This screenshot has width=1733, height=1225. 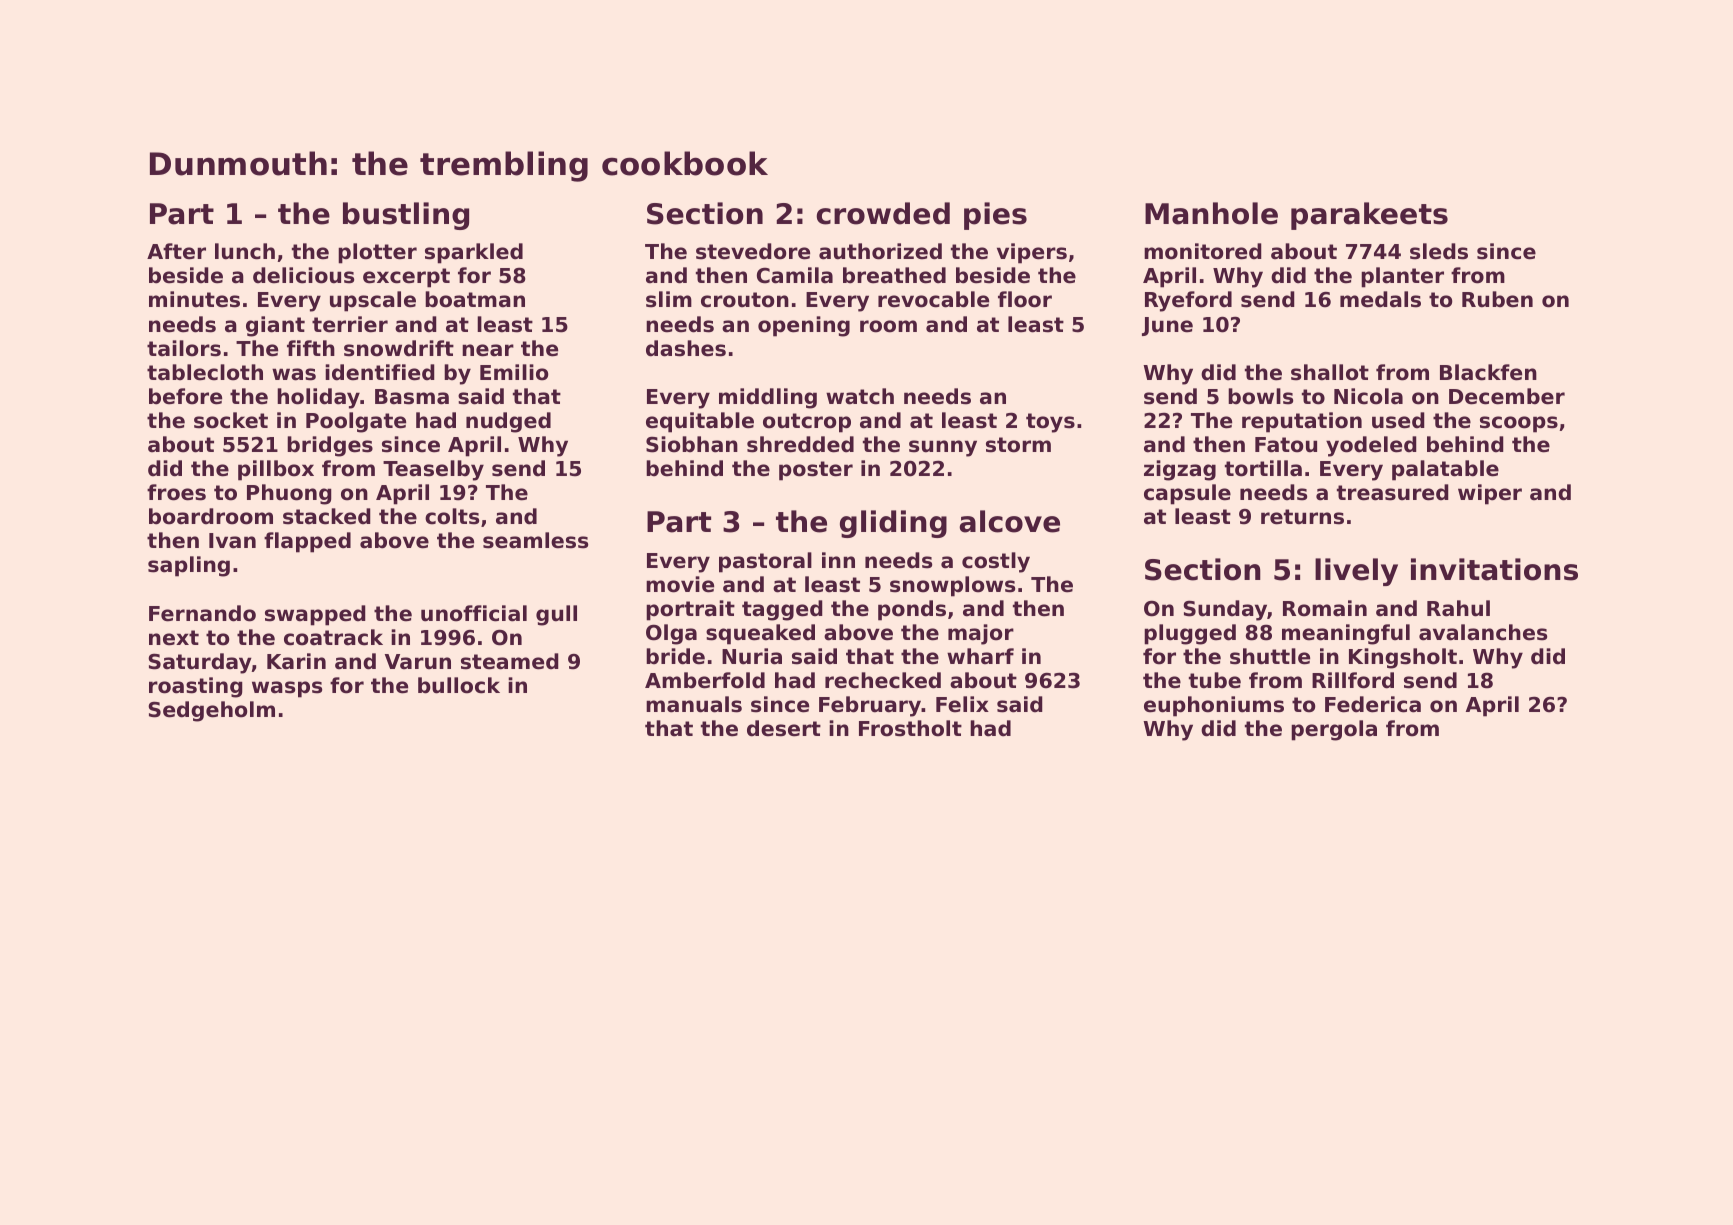 I want to click on bustling, so click(x=406, y=216).
